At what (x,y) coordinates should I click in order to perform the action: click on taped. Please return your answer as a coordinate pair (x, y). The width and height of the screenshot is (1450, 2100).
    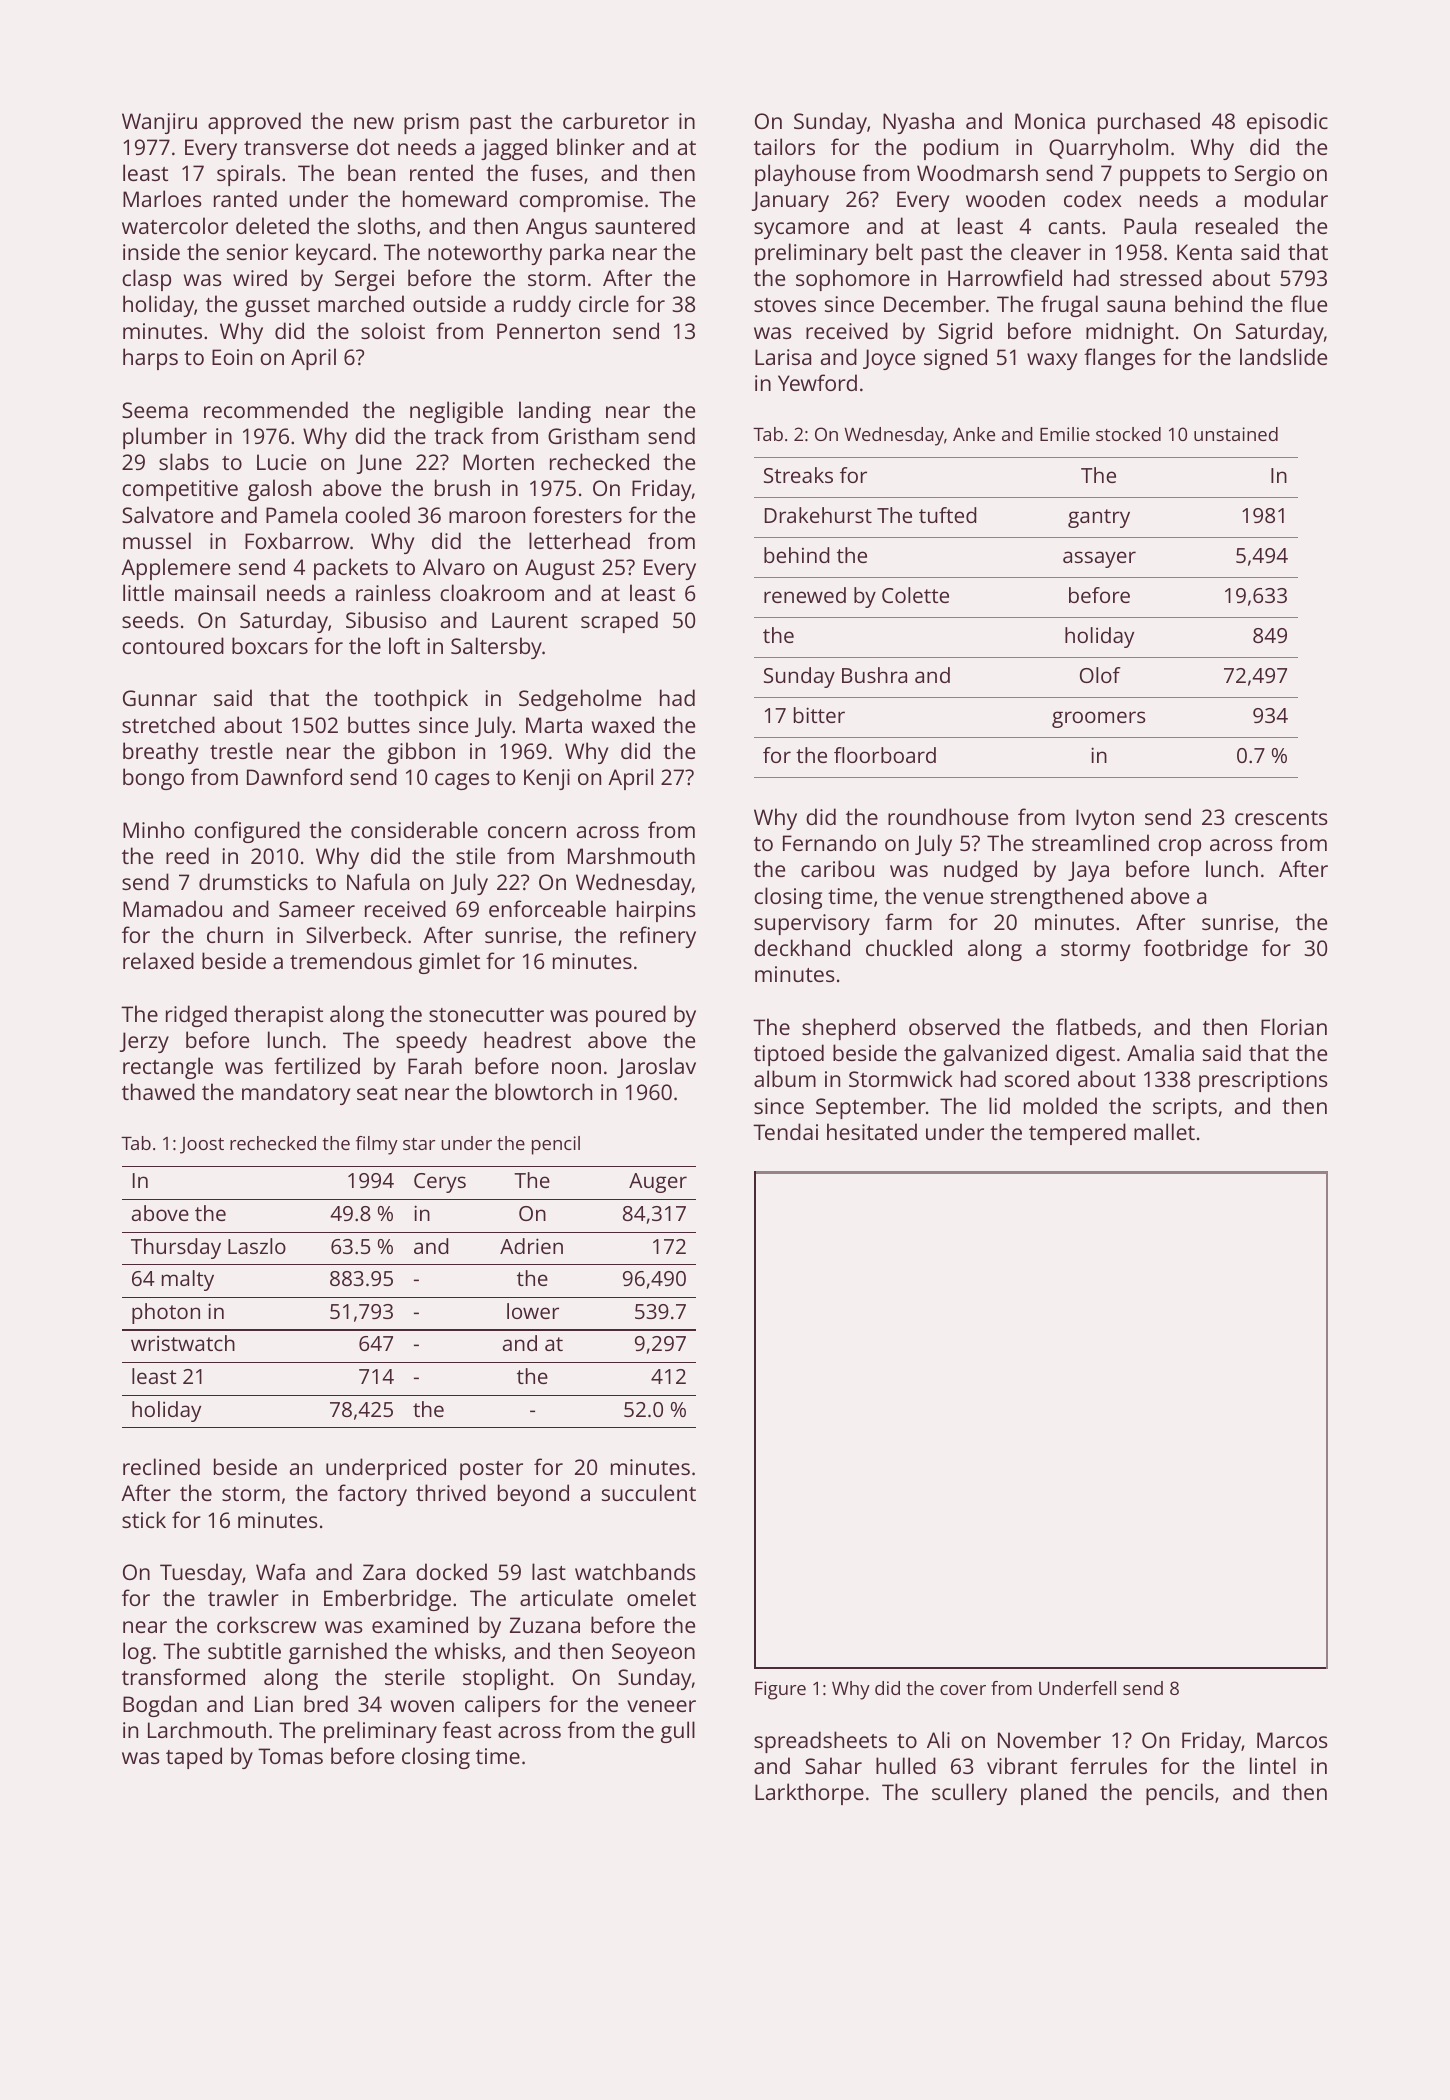
    Looking at the image, I should click on (194, 1758).
